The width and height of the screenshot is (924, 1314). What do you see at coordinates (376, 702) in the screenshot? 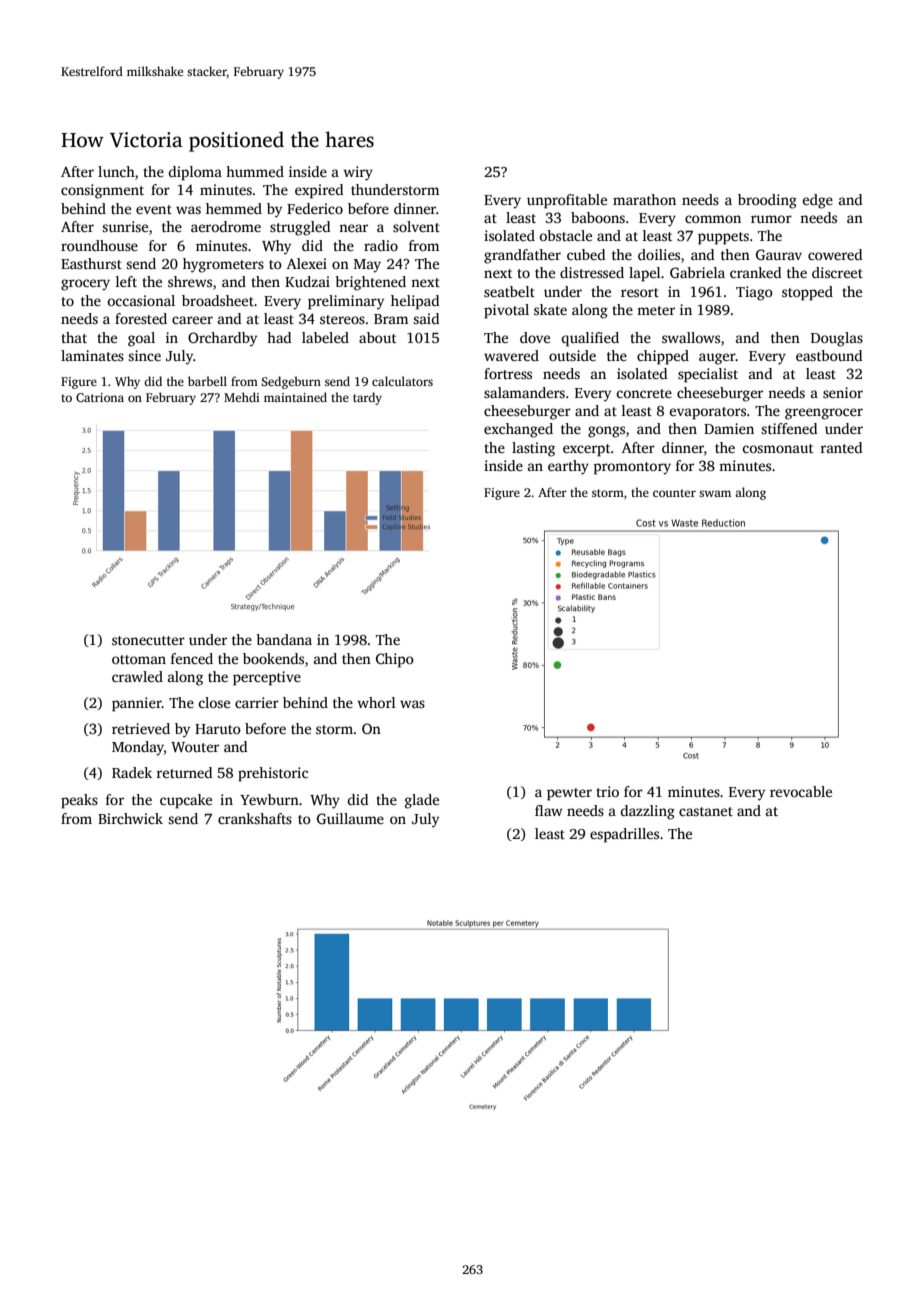
I see `whorl` at bounding box center [376, 702].
